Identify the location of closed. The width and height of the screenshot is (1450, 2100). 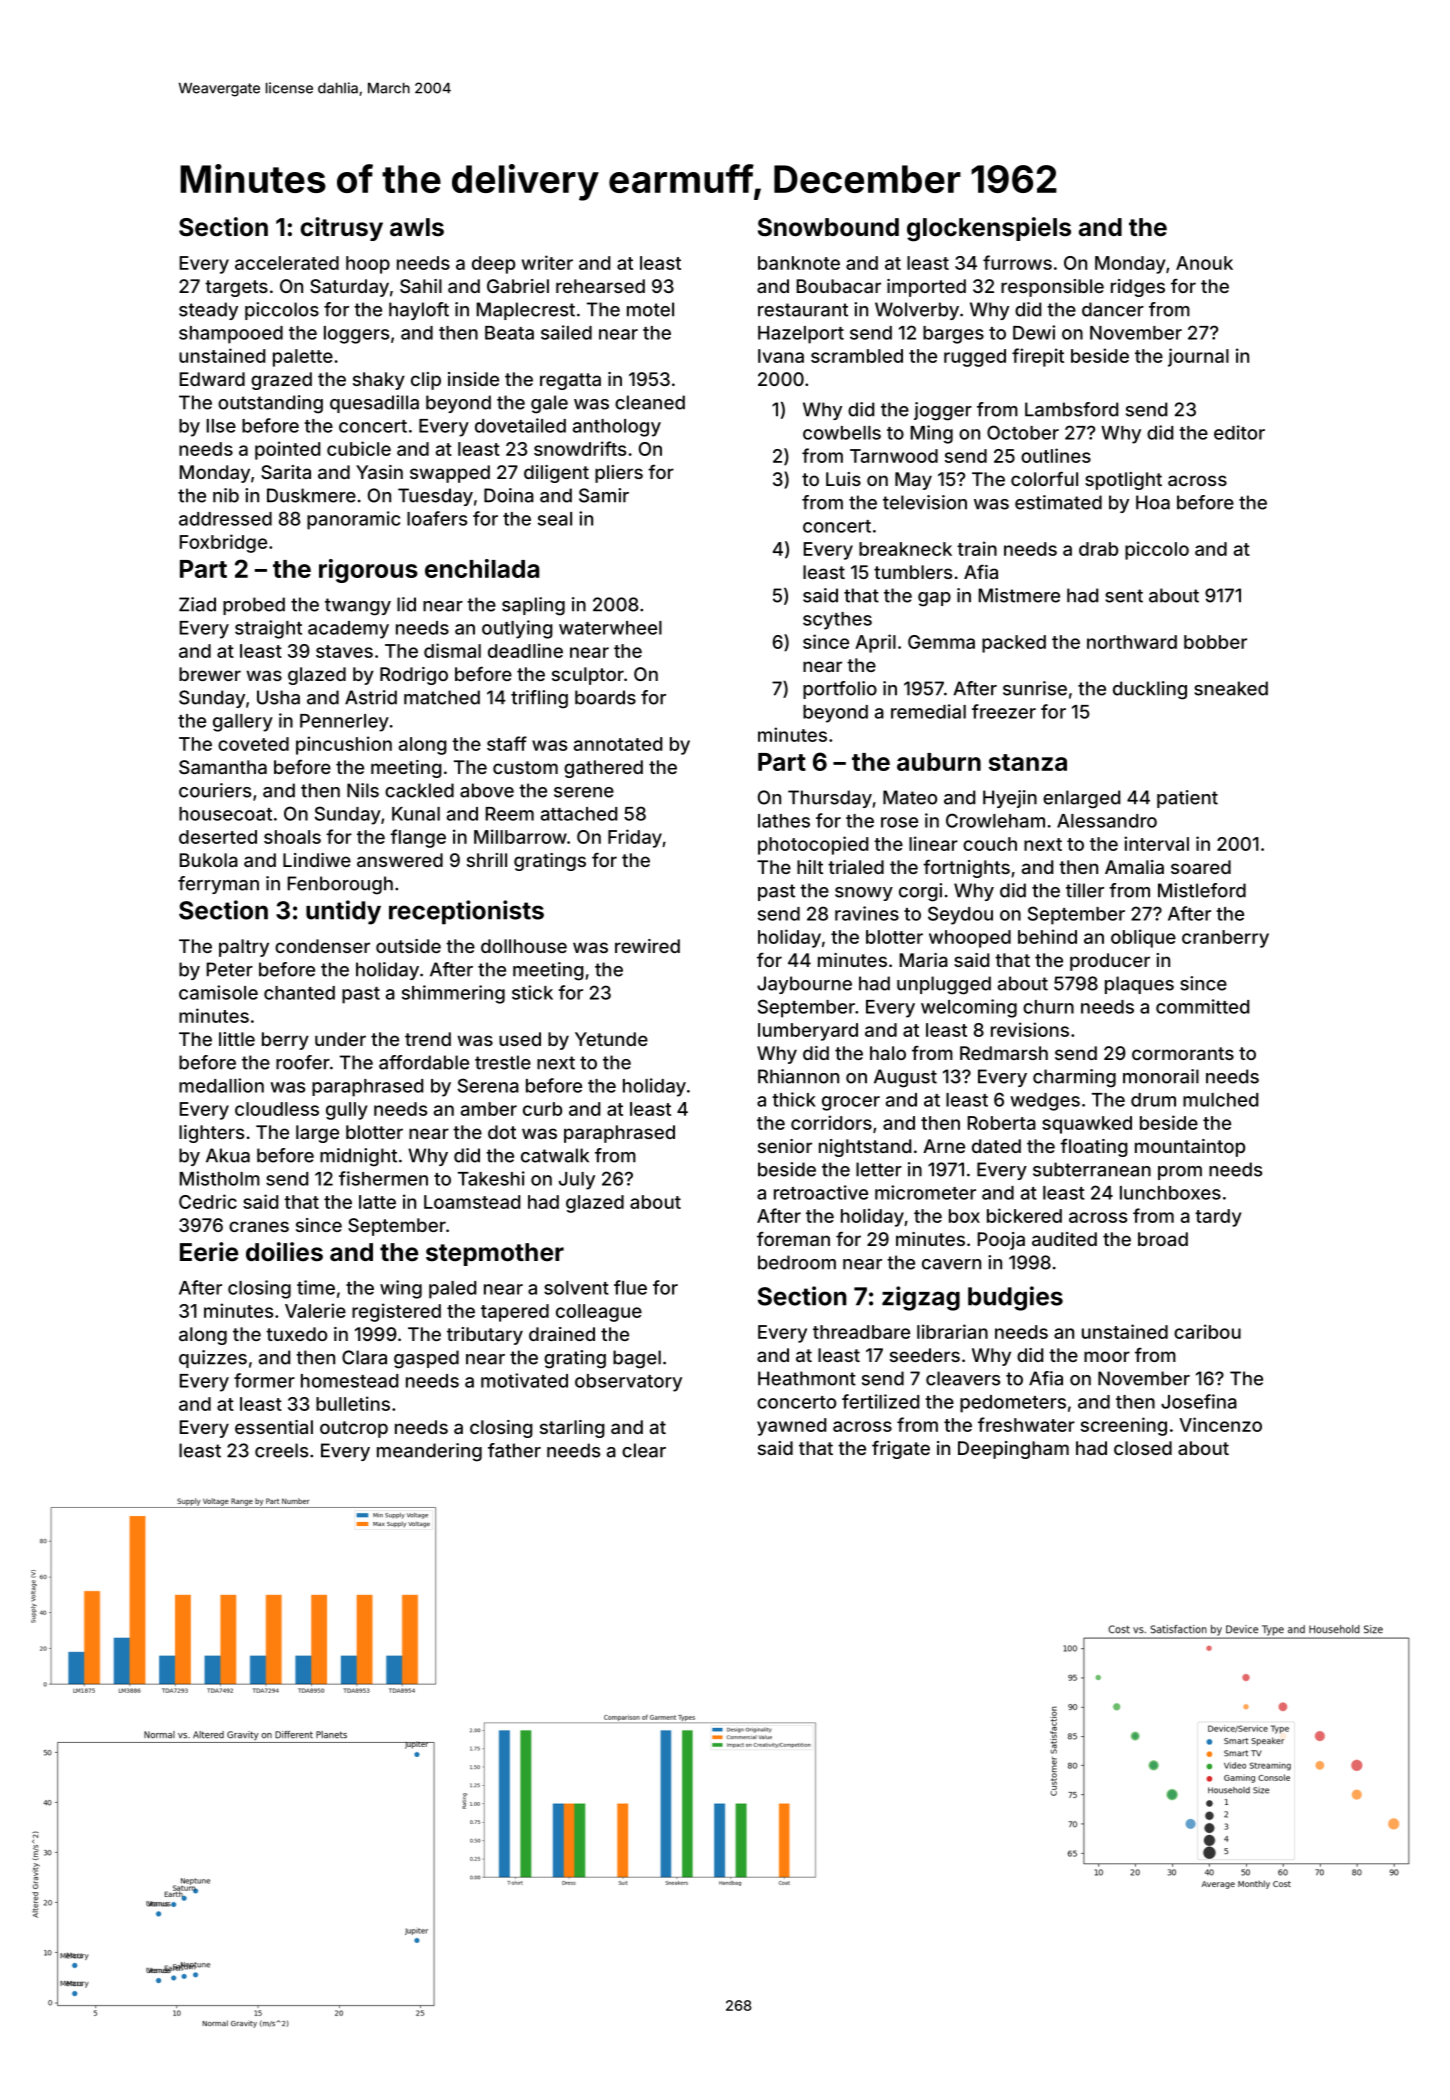
(1143, 1448).
